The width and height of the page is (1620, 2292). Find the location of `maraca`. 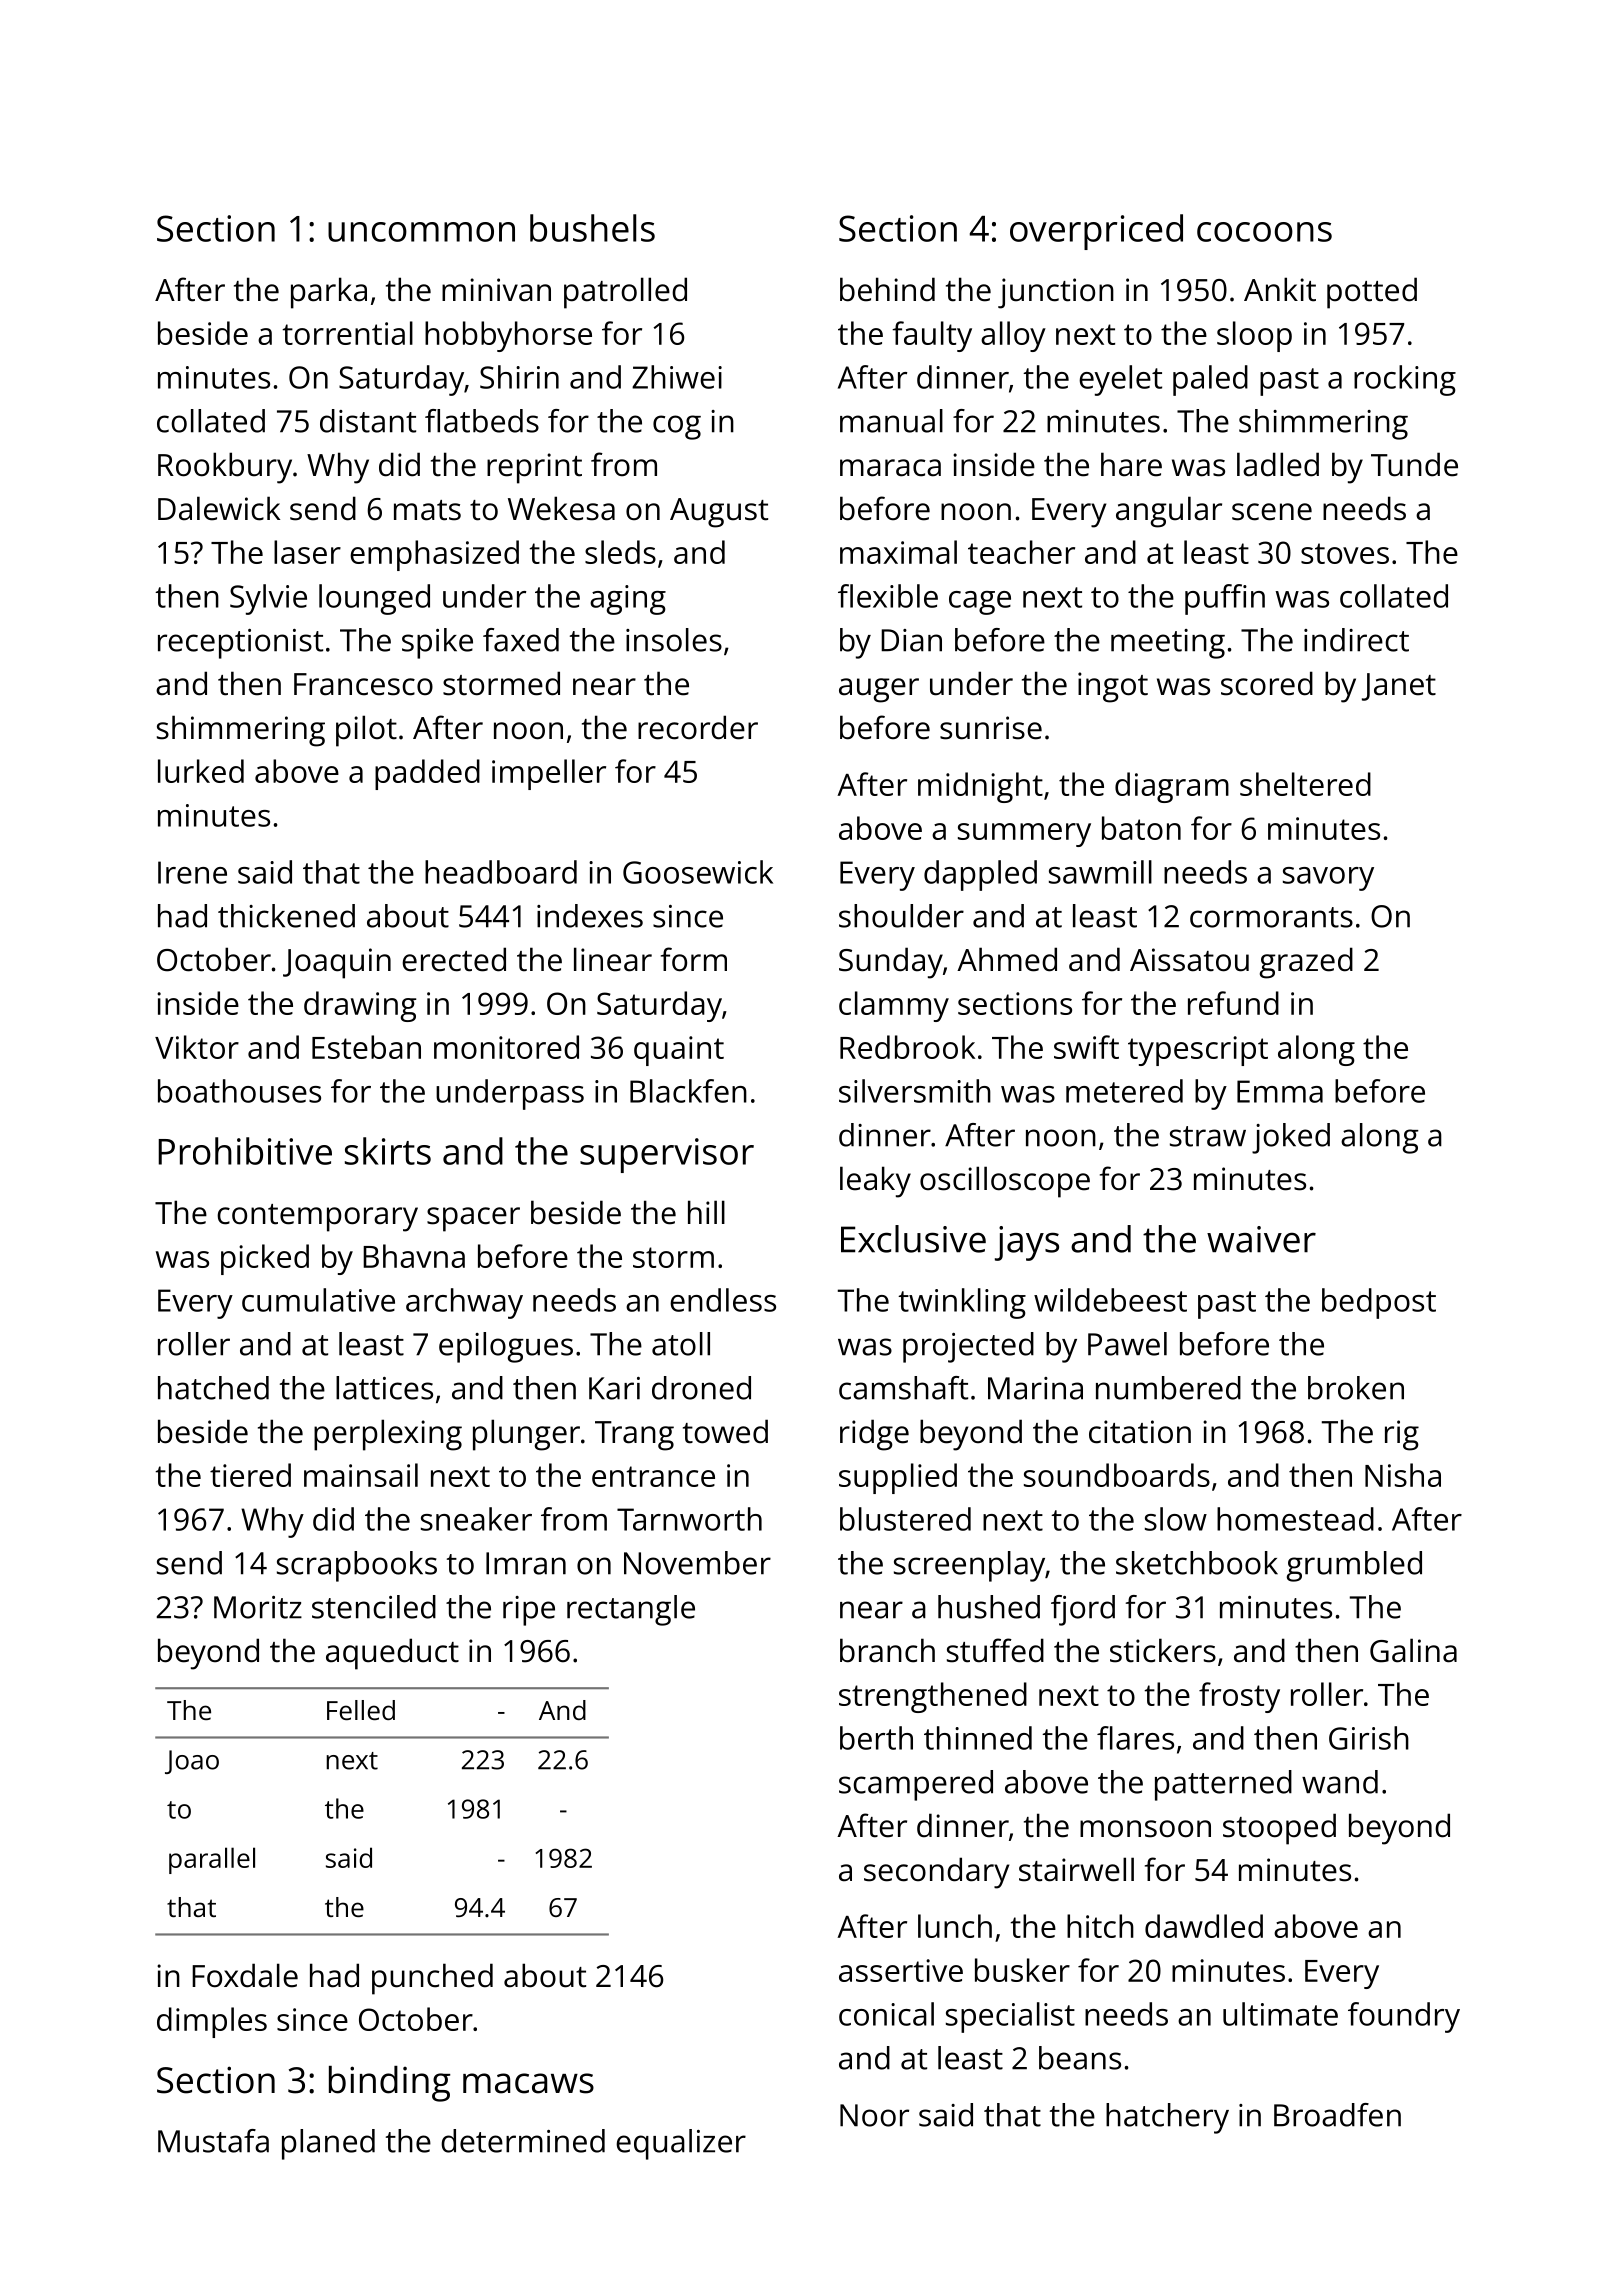

maraca is located at coordinates (890, 468).
